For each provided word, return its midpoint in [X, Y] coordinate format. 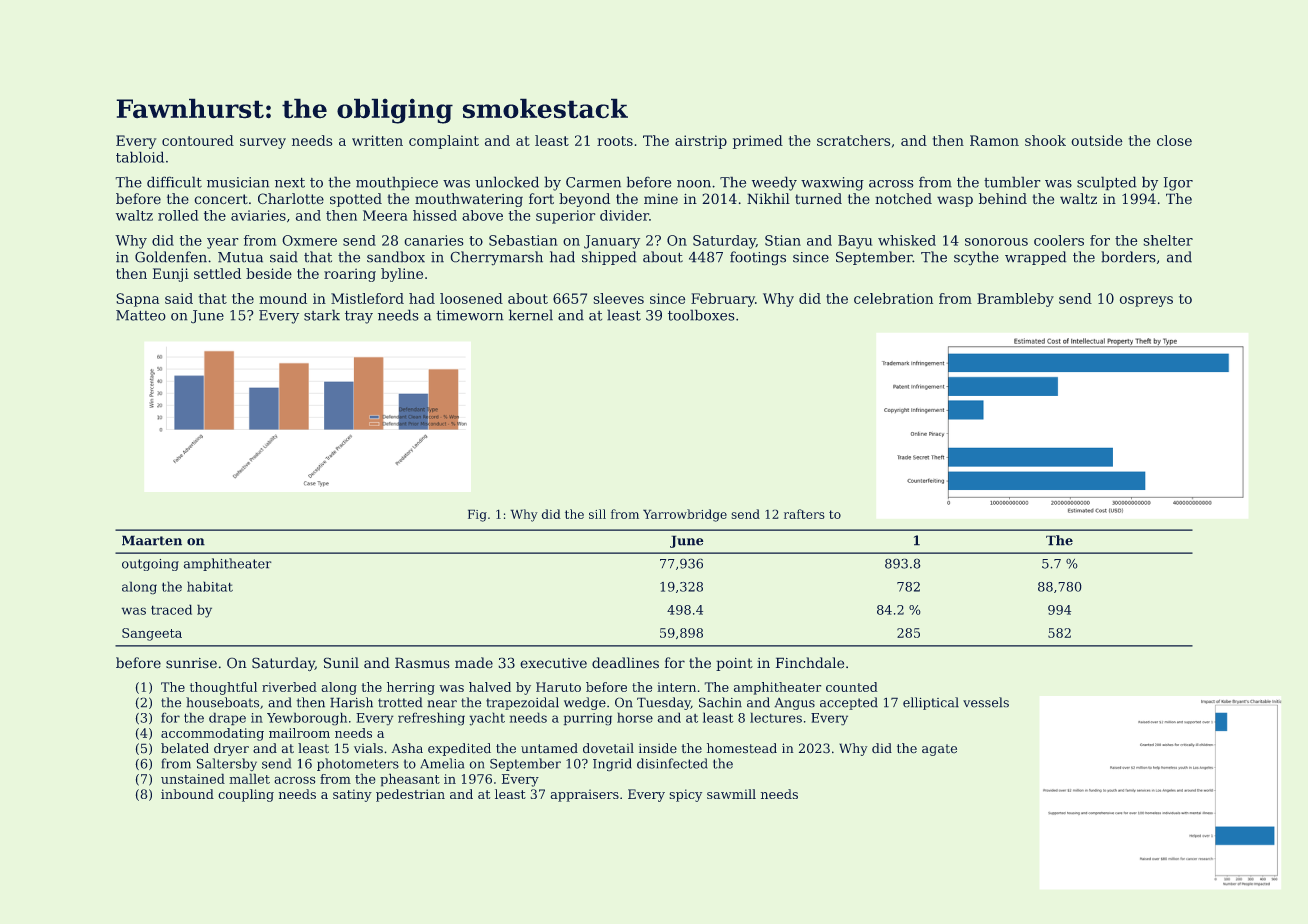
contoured [198, 140]
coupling [246, 795]
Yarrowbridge [685, 515]
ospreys [1146, 301]
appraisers [585, 795]
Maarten [152, 540]
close [1174, 140]
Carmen [593, 182]
